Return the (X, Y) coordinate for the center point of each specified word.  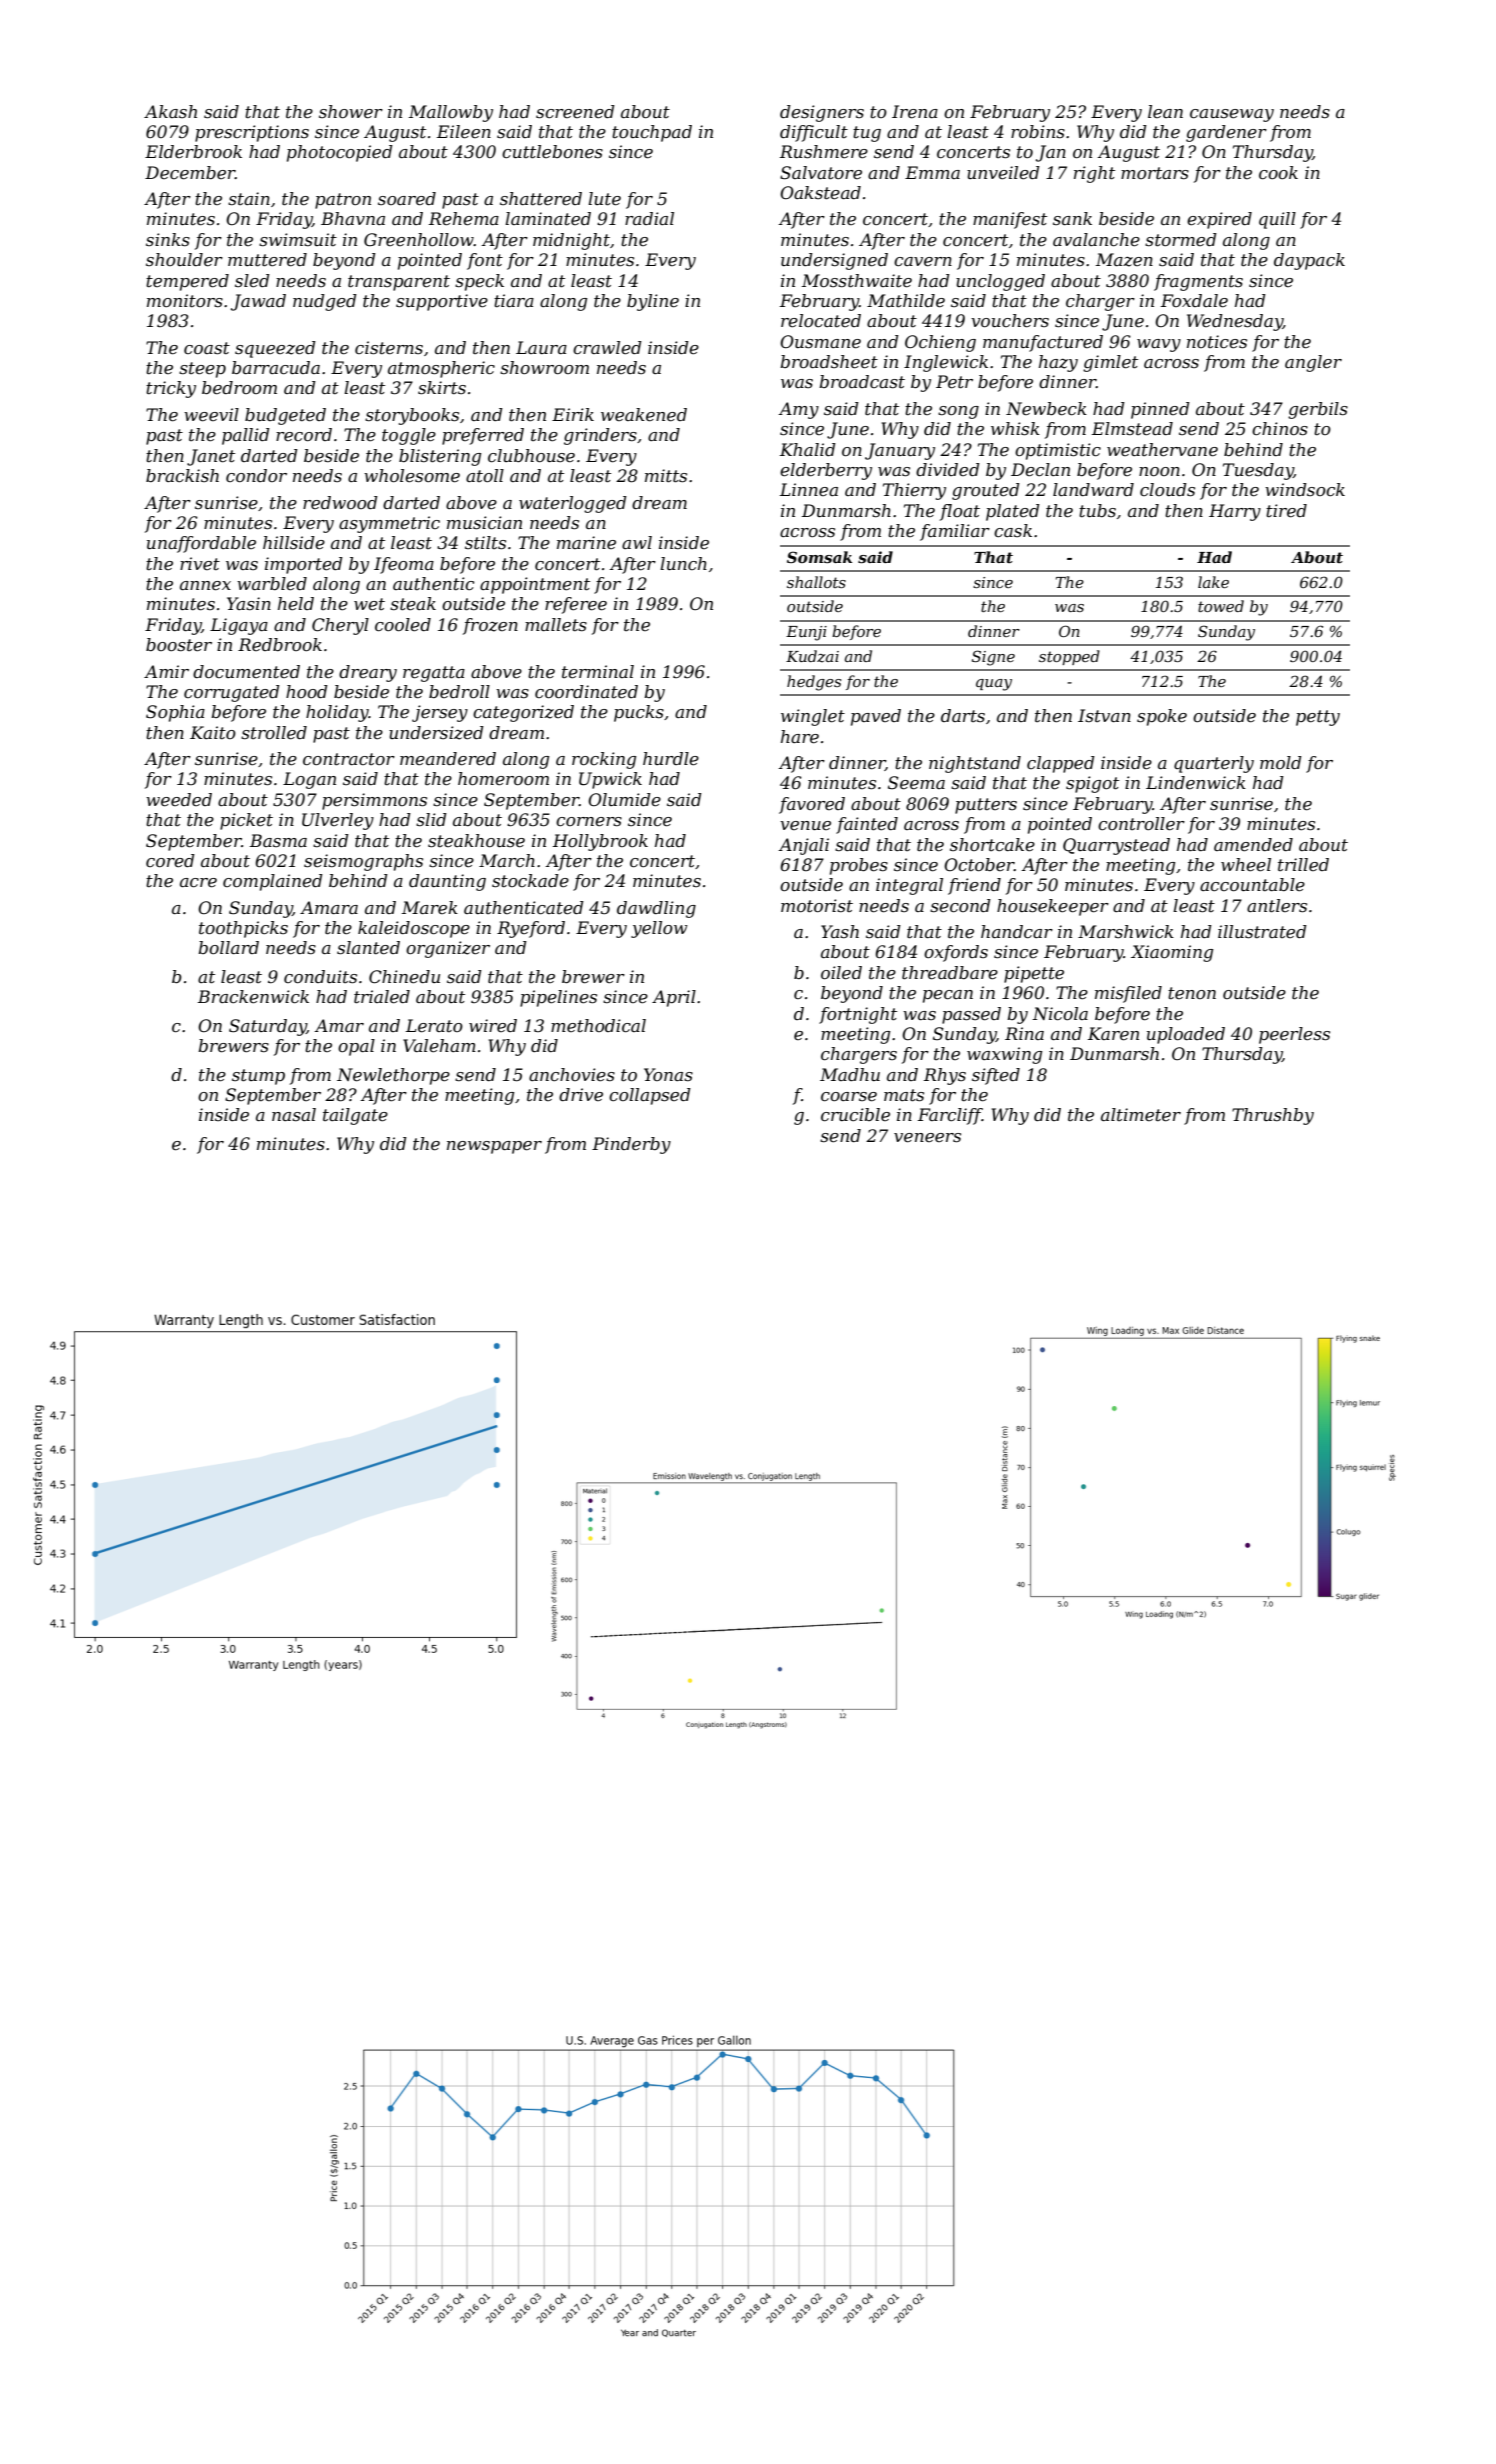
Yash (840, 931)
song (958, 412)
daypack (1309, 261)
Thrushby (1273, 1116)
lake (1213, 582)
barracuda (276, 368)
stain (249, 198)
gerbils (1318, 410)
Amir (166, 671)
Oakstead (820, 193)
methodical (598, 1026)
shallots (816, 582)
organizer (448, 949)
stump (258, 1077)
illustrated (1262, 932)
